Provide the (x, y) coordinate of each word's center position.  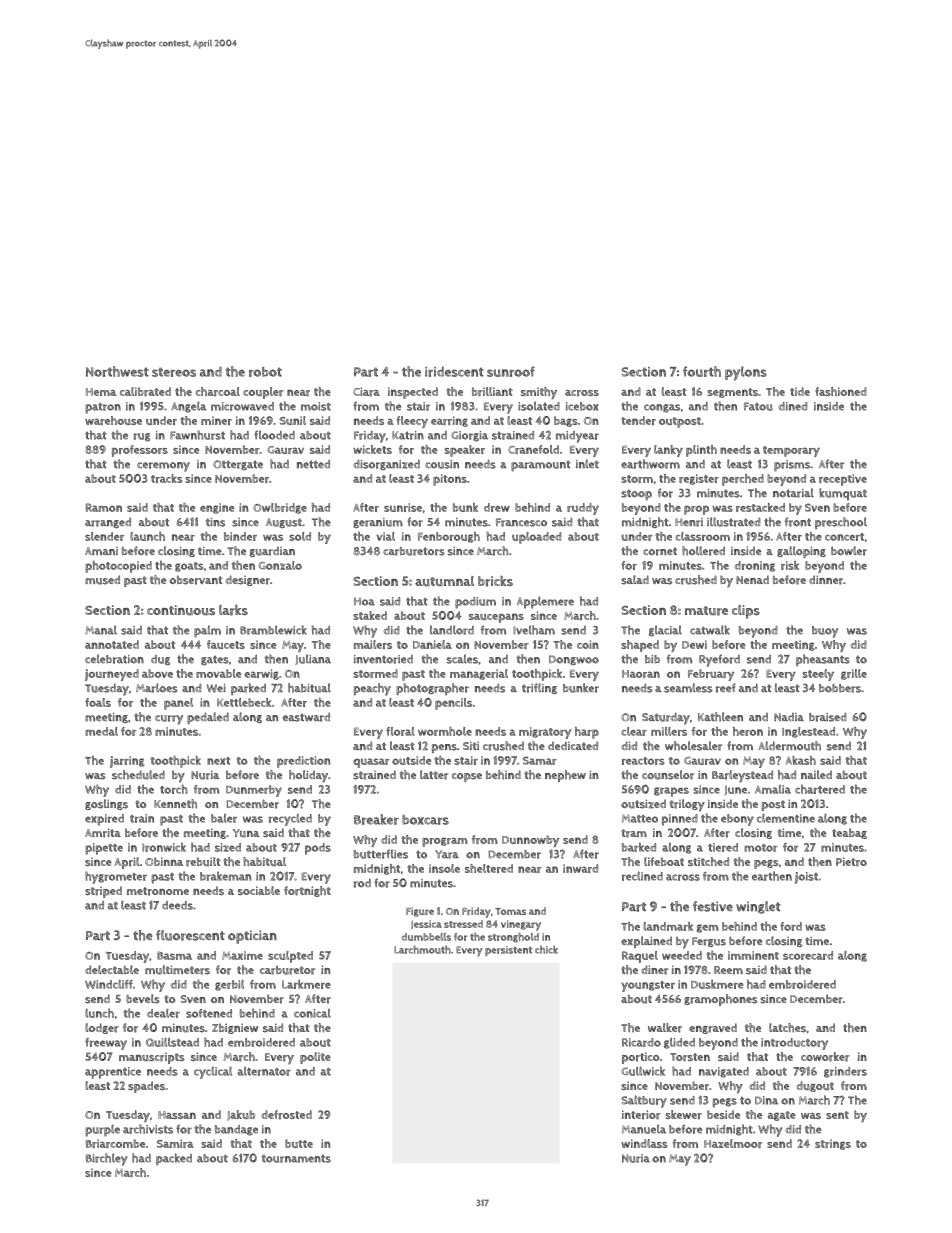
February (711, 675)
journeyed (112, 675)
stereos (174, 372)
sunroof (511, 371)
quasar (371, 763)
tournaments (296, 1159)
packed (174, 1159)
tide (800, 391)
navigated (724, 1072)
